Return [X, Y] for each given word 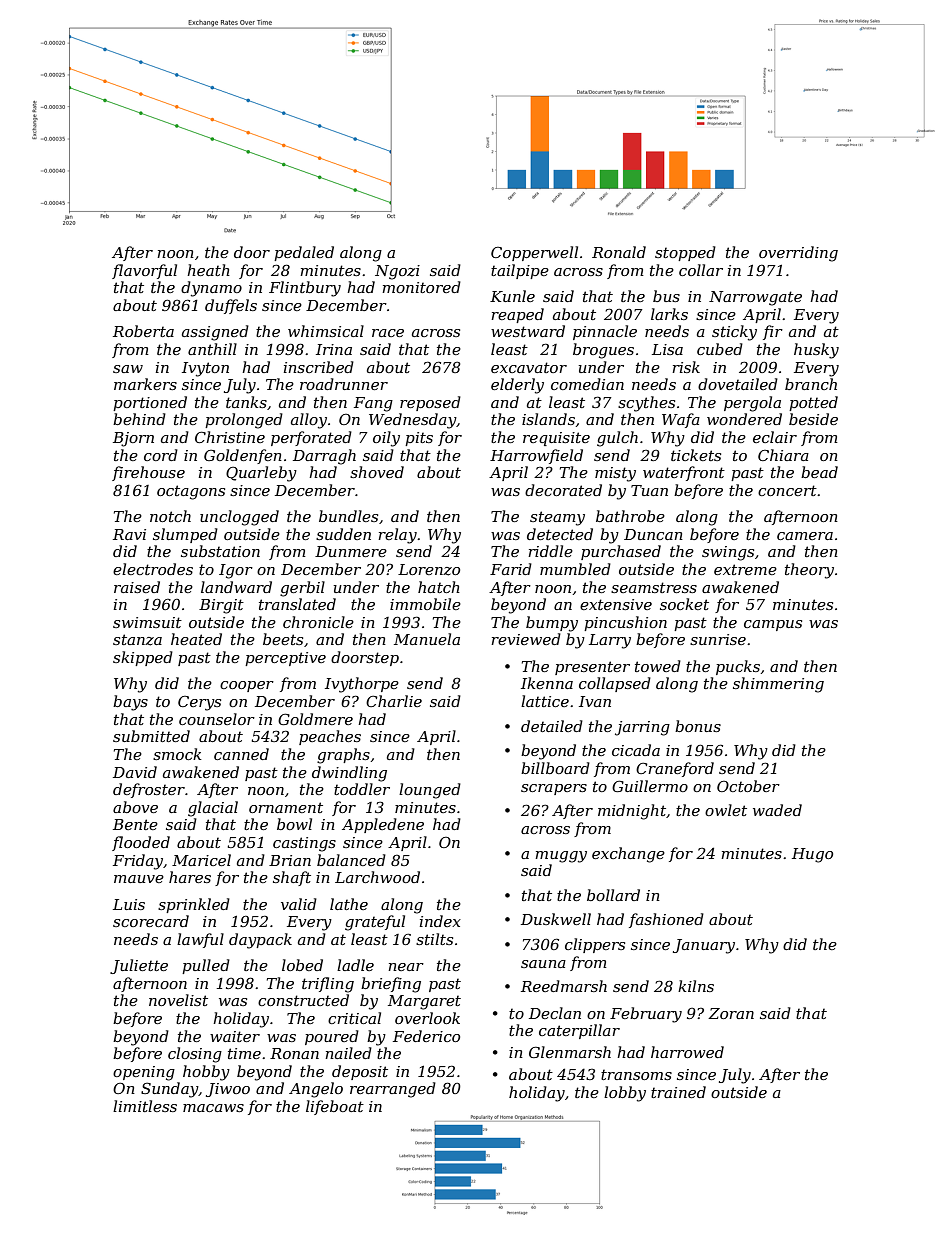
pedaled [304, 253]
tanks [246, 402]
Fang [373, 404]
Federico [426, 1036]
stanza [137, 640]
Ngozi [397, 272]
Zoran [731, 1013]
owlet [726, 810]
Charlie [394, 701]
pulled [206, 966]
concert [787, 490]
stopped [685, 253]
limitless [145, 1106]
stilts [434, 939]
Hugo [812, 855]
